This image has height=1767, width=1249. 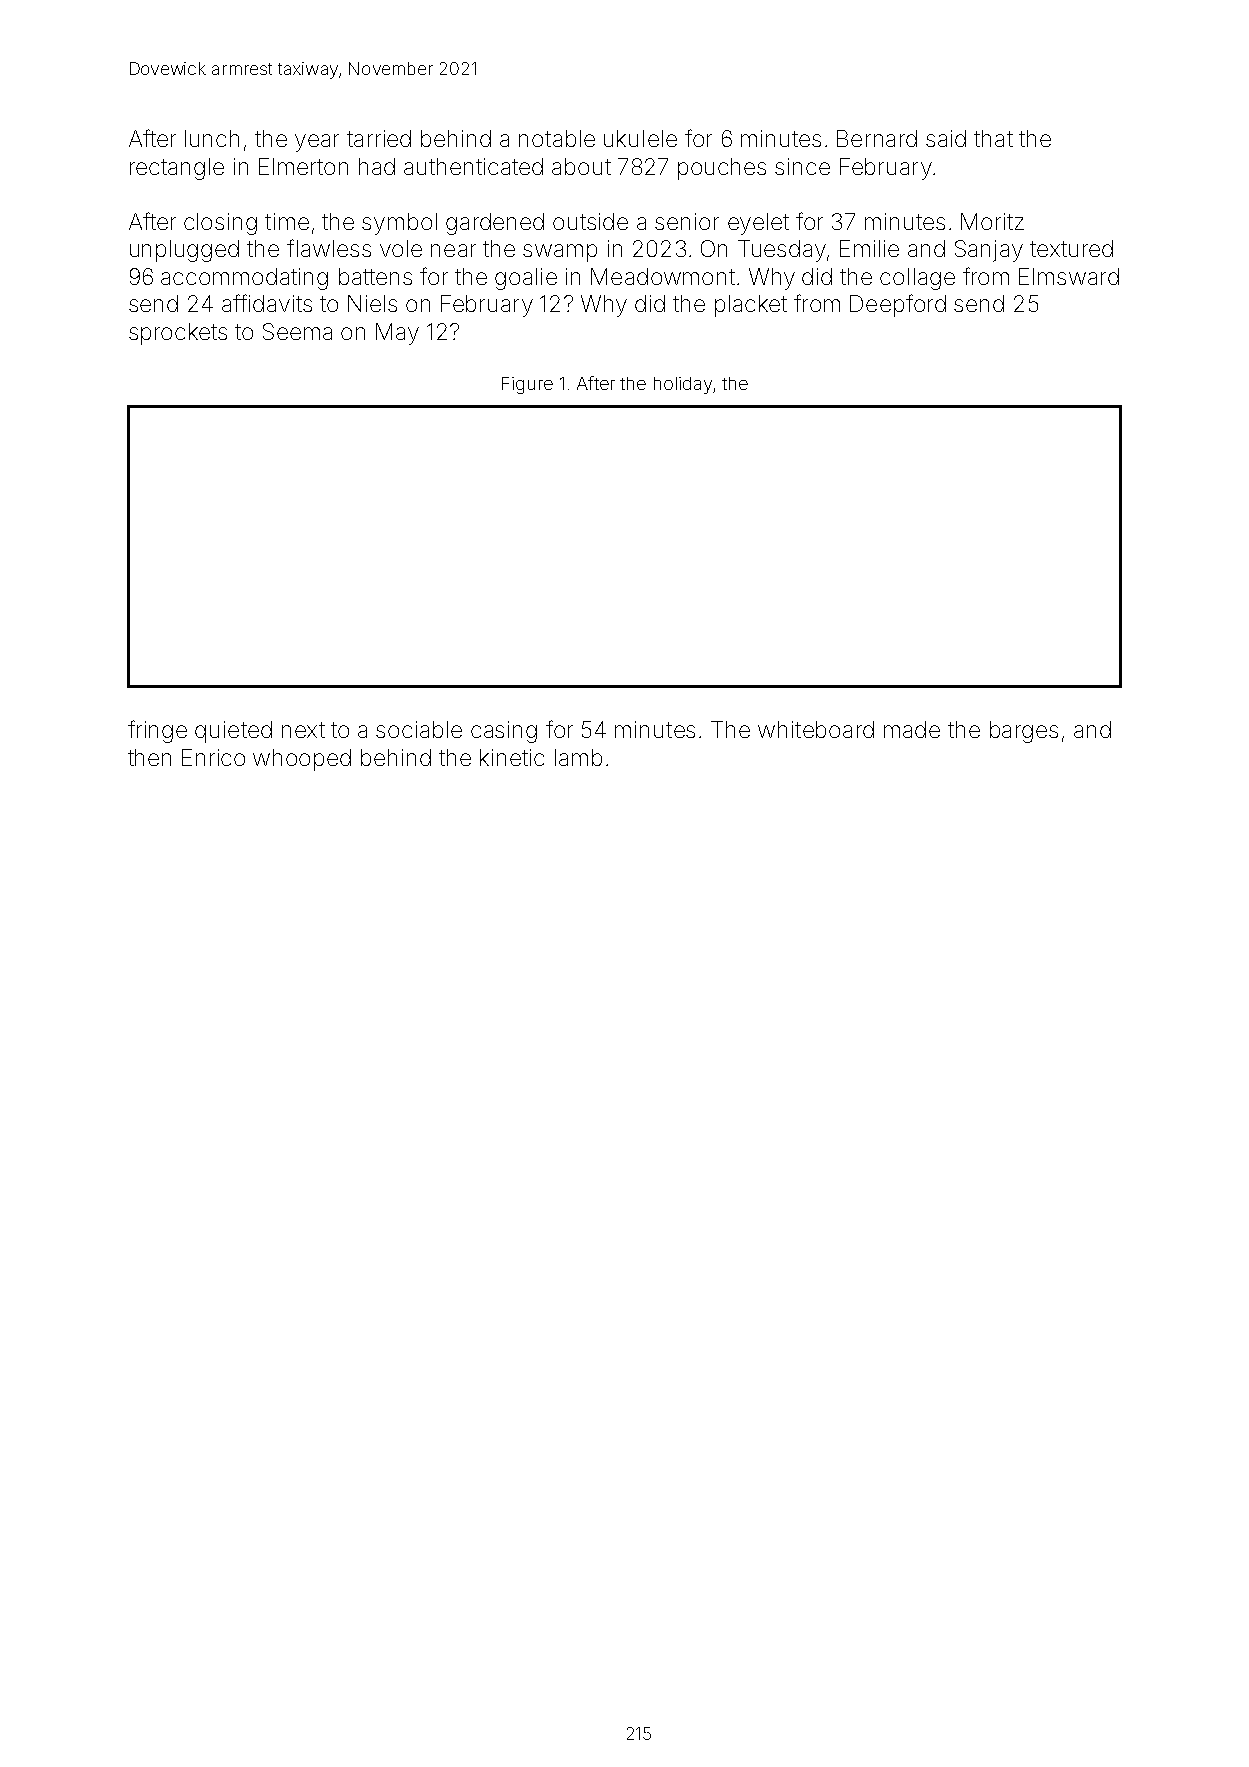 I want to click on senior, so click(x=687, y=221).
